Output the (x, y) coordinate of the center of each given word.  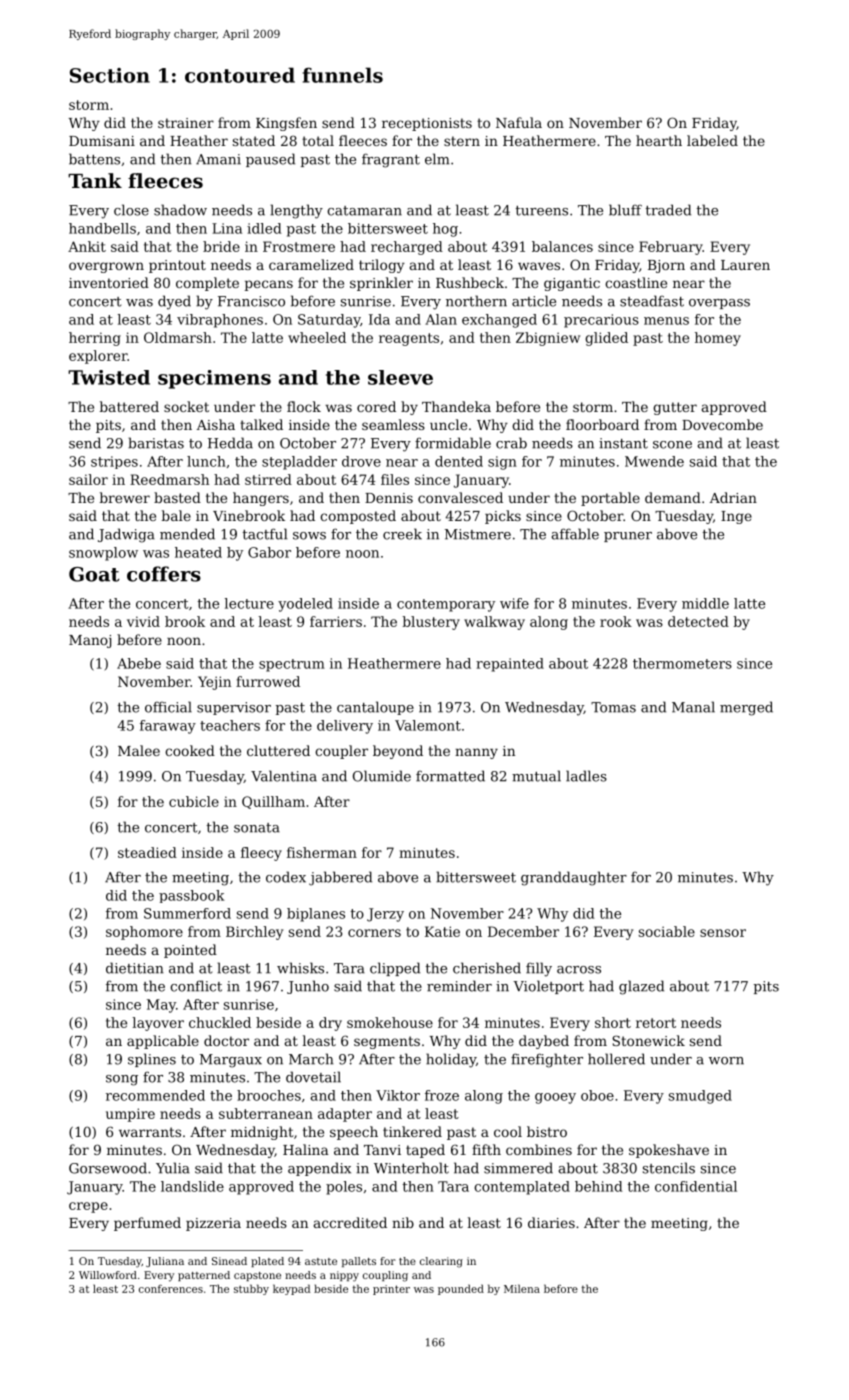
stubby (251, 1289)
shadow (180, 210)
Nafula (519, 122)
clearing (441, 1262)
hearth (659, 140)
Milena (522, 1288)
